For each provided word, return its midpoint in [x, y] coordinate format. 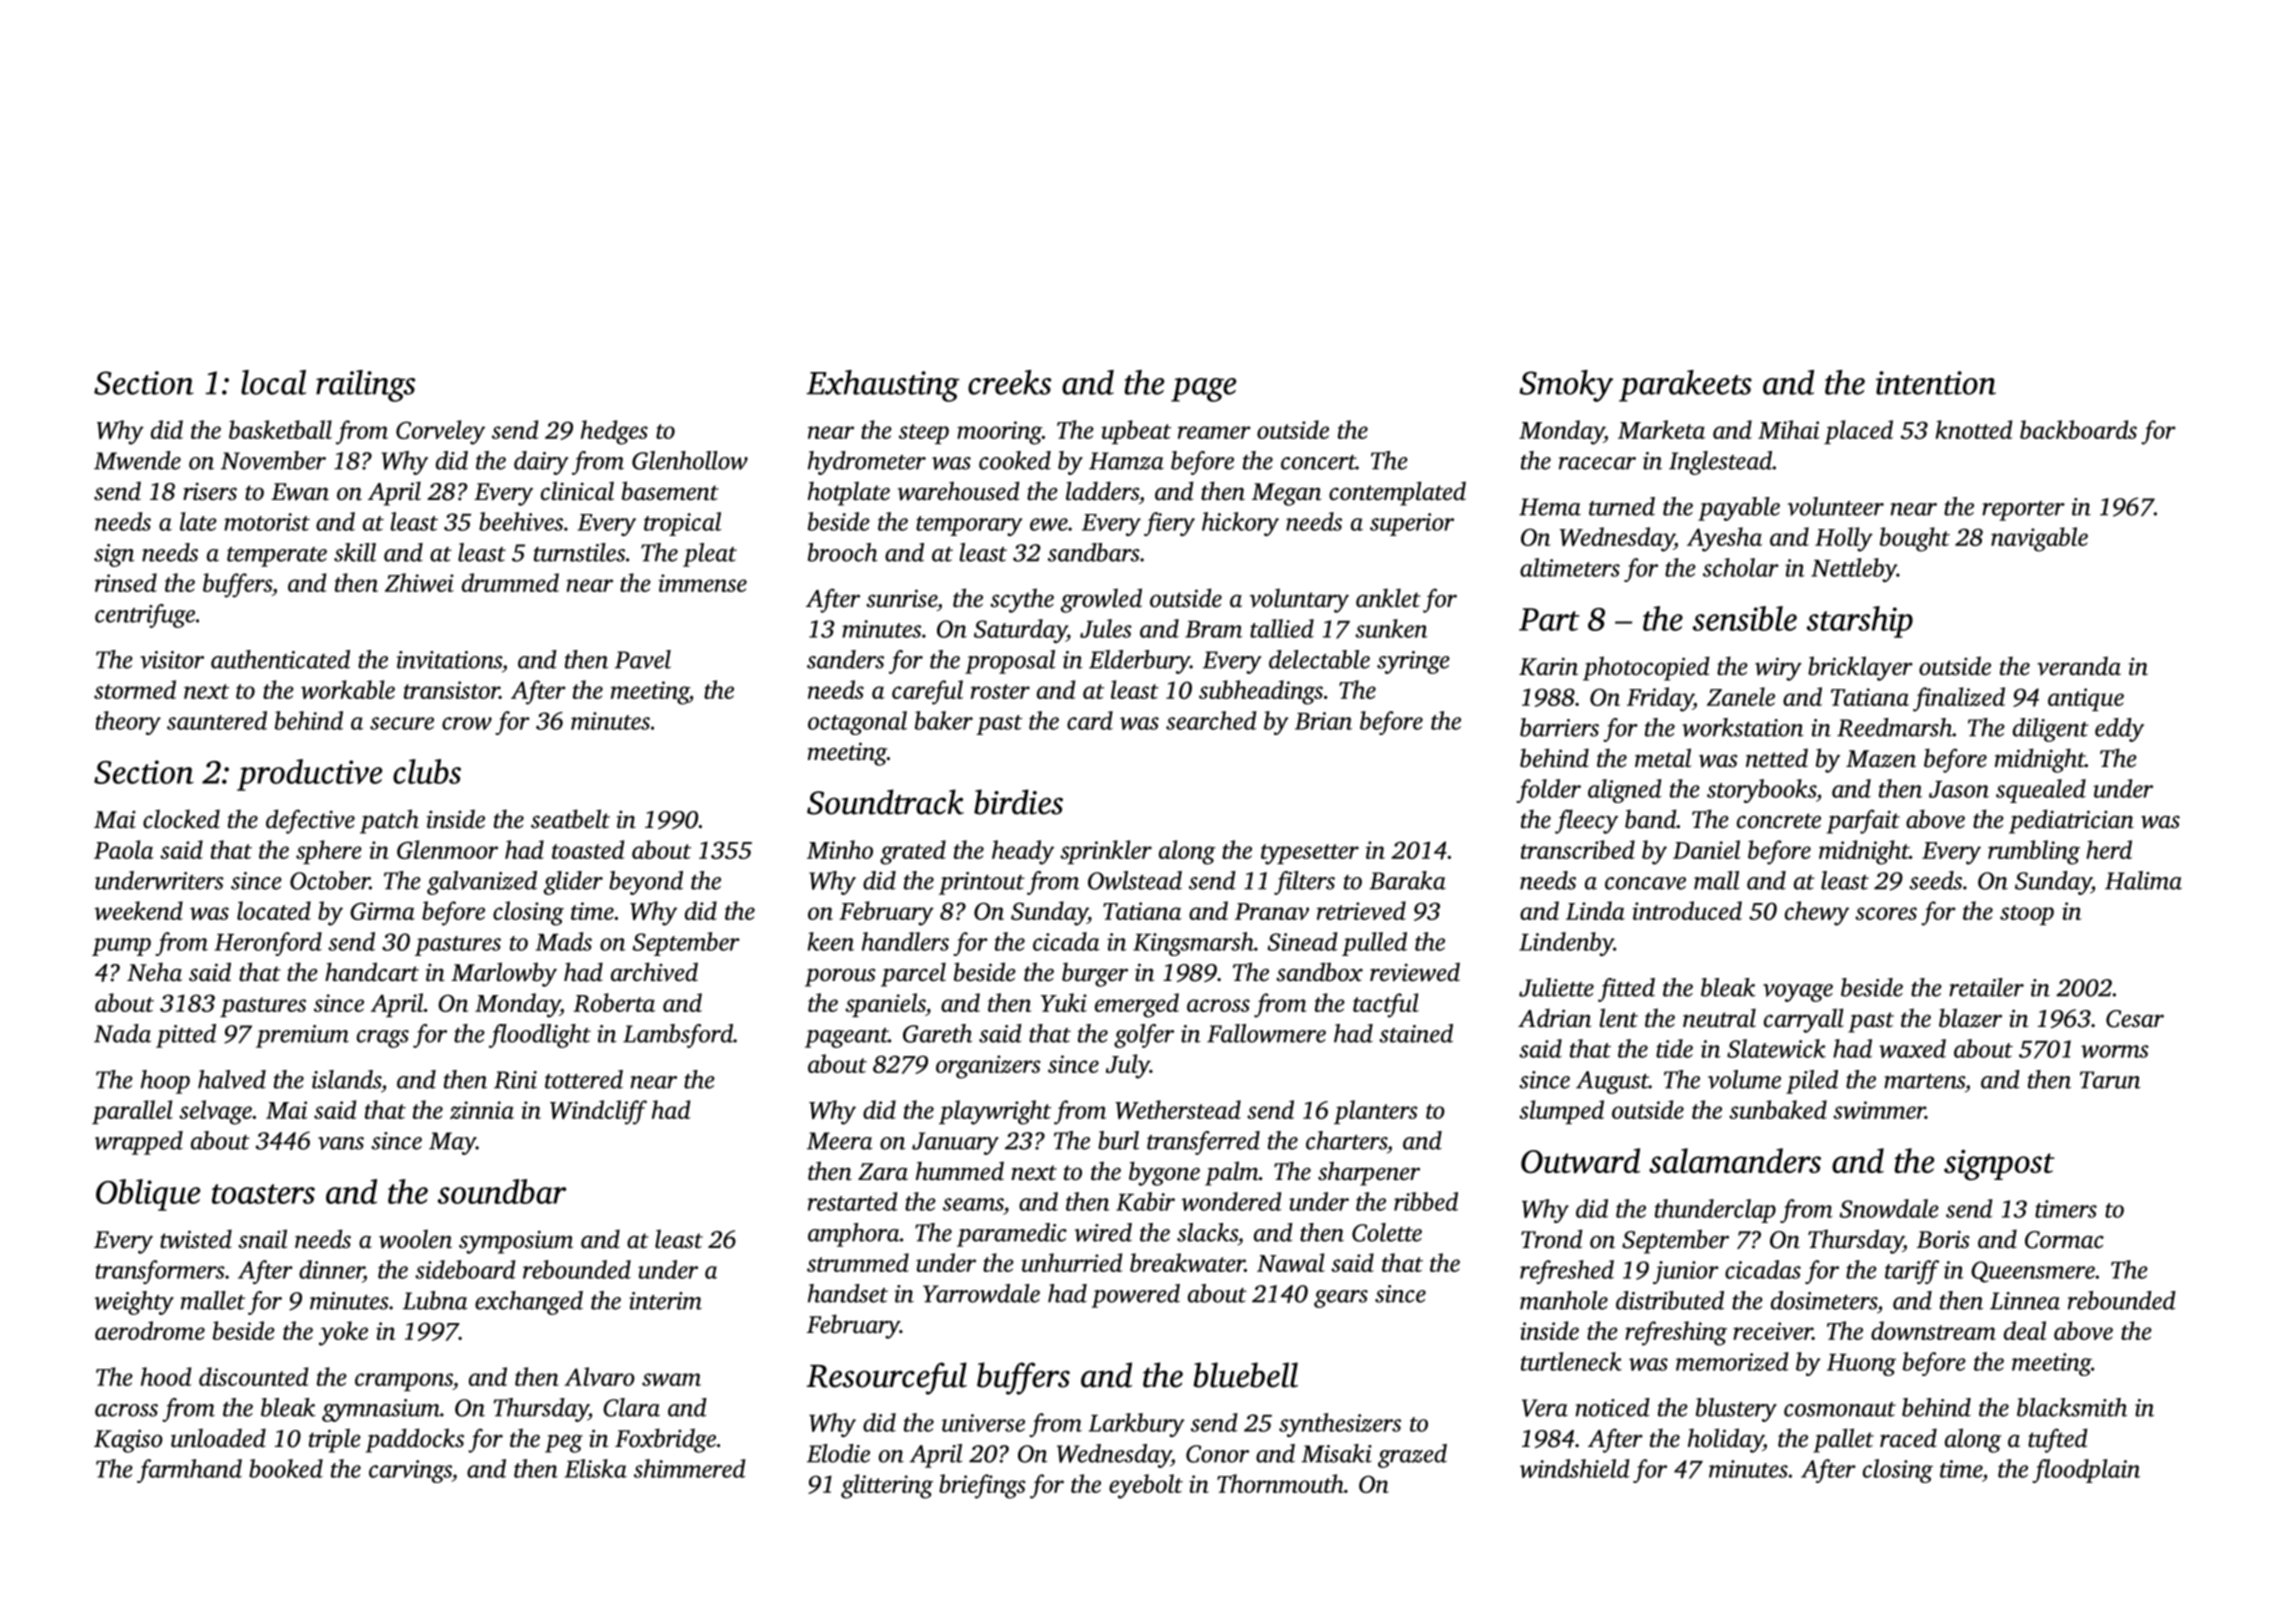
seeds [1935, 880]
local [273, 382]
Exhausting [883, 386]
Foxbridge [665, 1440]
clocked [181, 819]
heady [1023, 852]
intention [1936, 383]
